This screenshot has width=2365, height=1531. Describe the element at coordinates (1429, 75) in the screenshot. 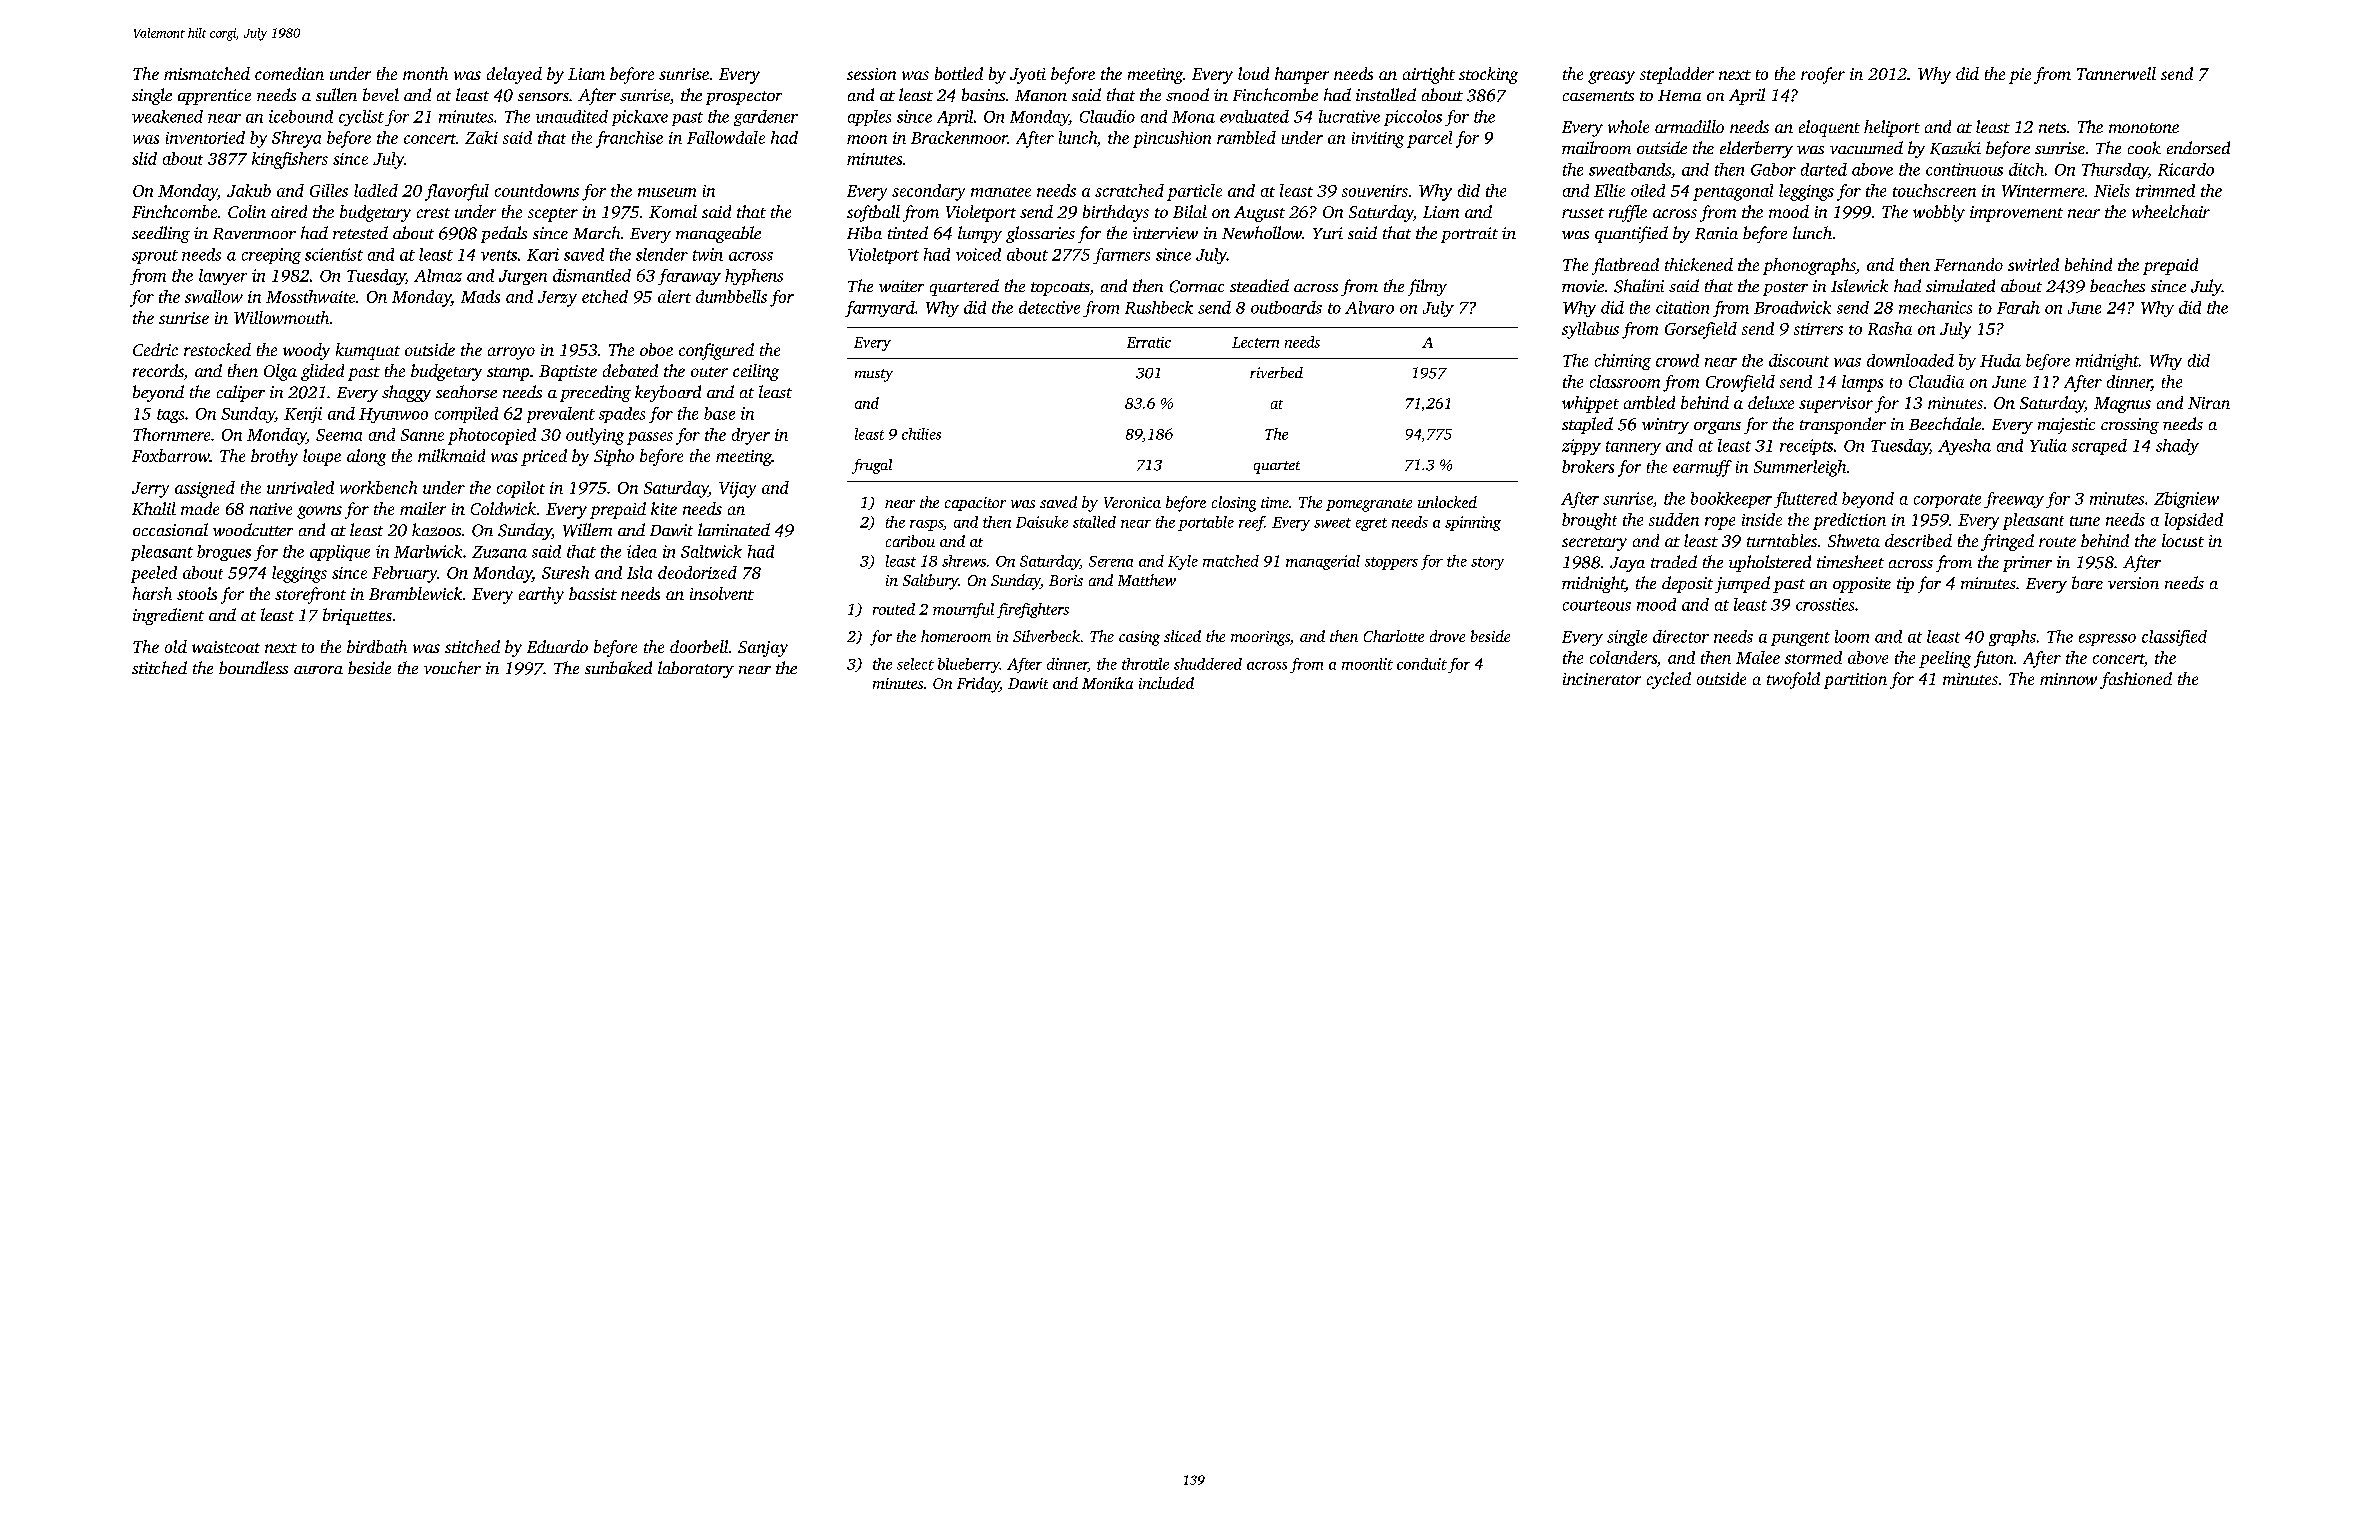

I see `airtight` at that location.
